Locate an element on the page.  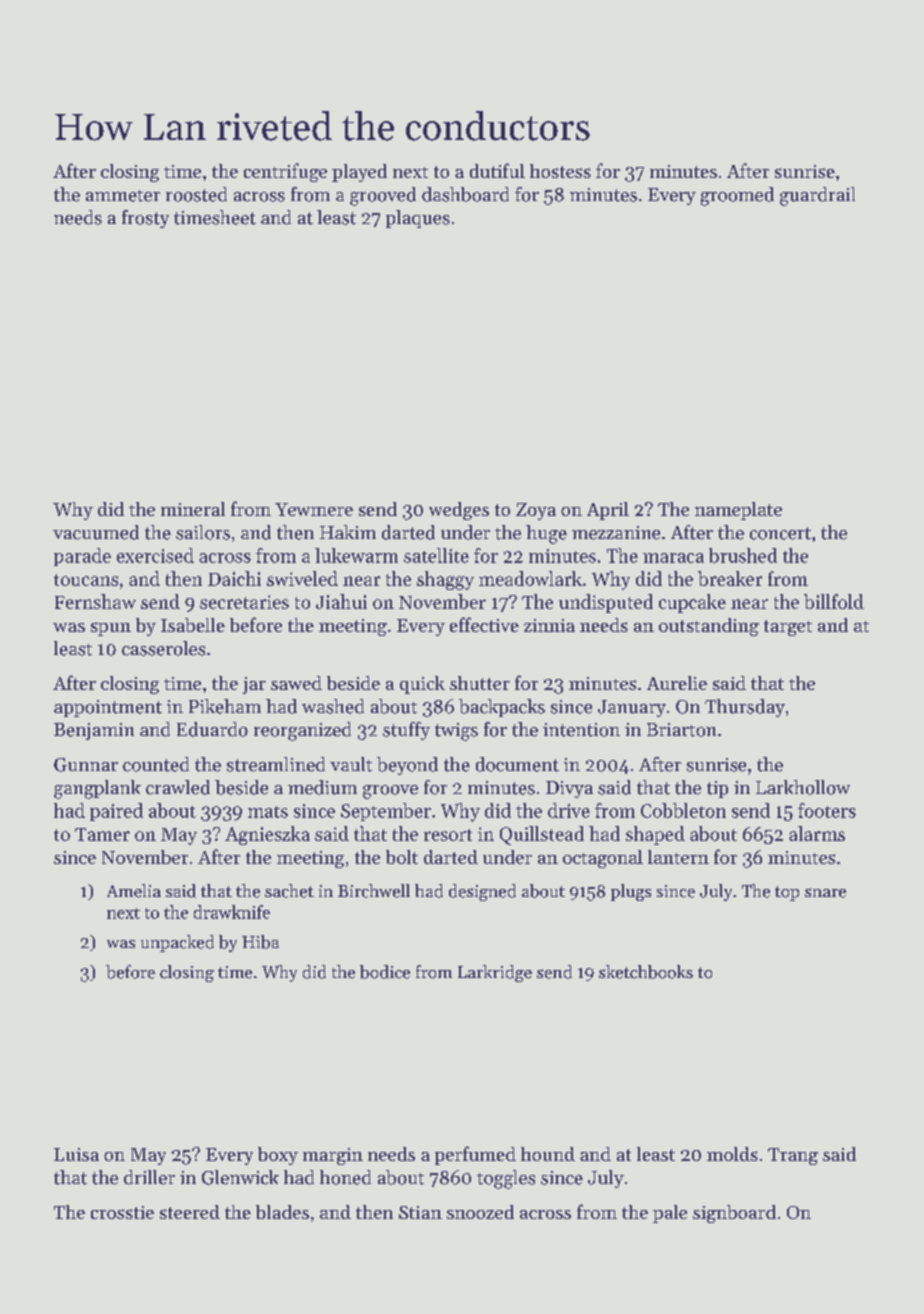
Birchwell is located at coordinates (374, 891).
